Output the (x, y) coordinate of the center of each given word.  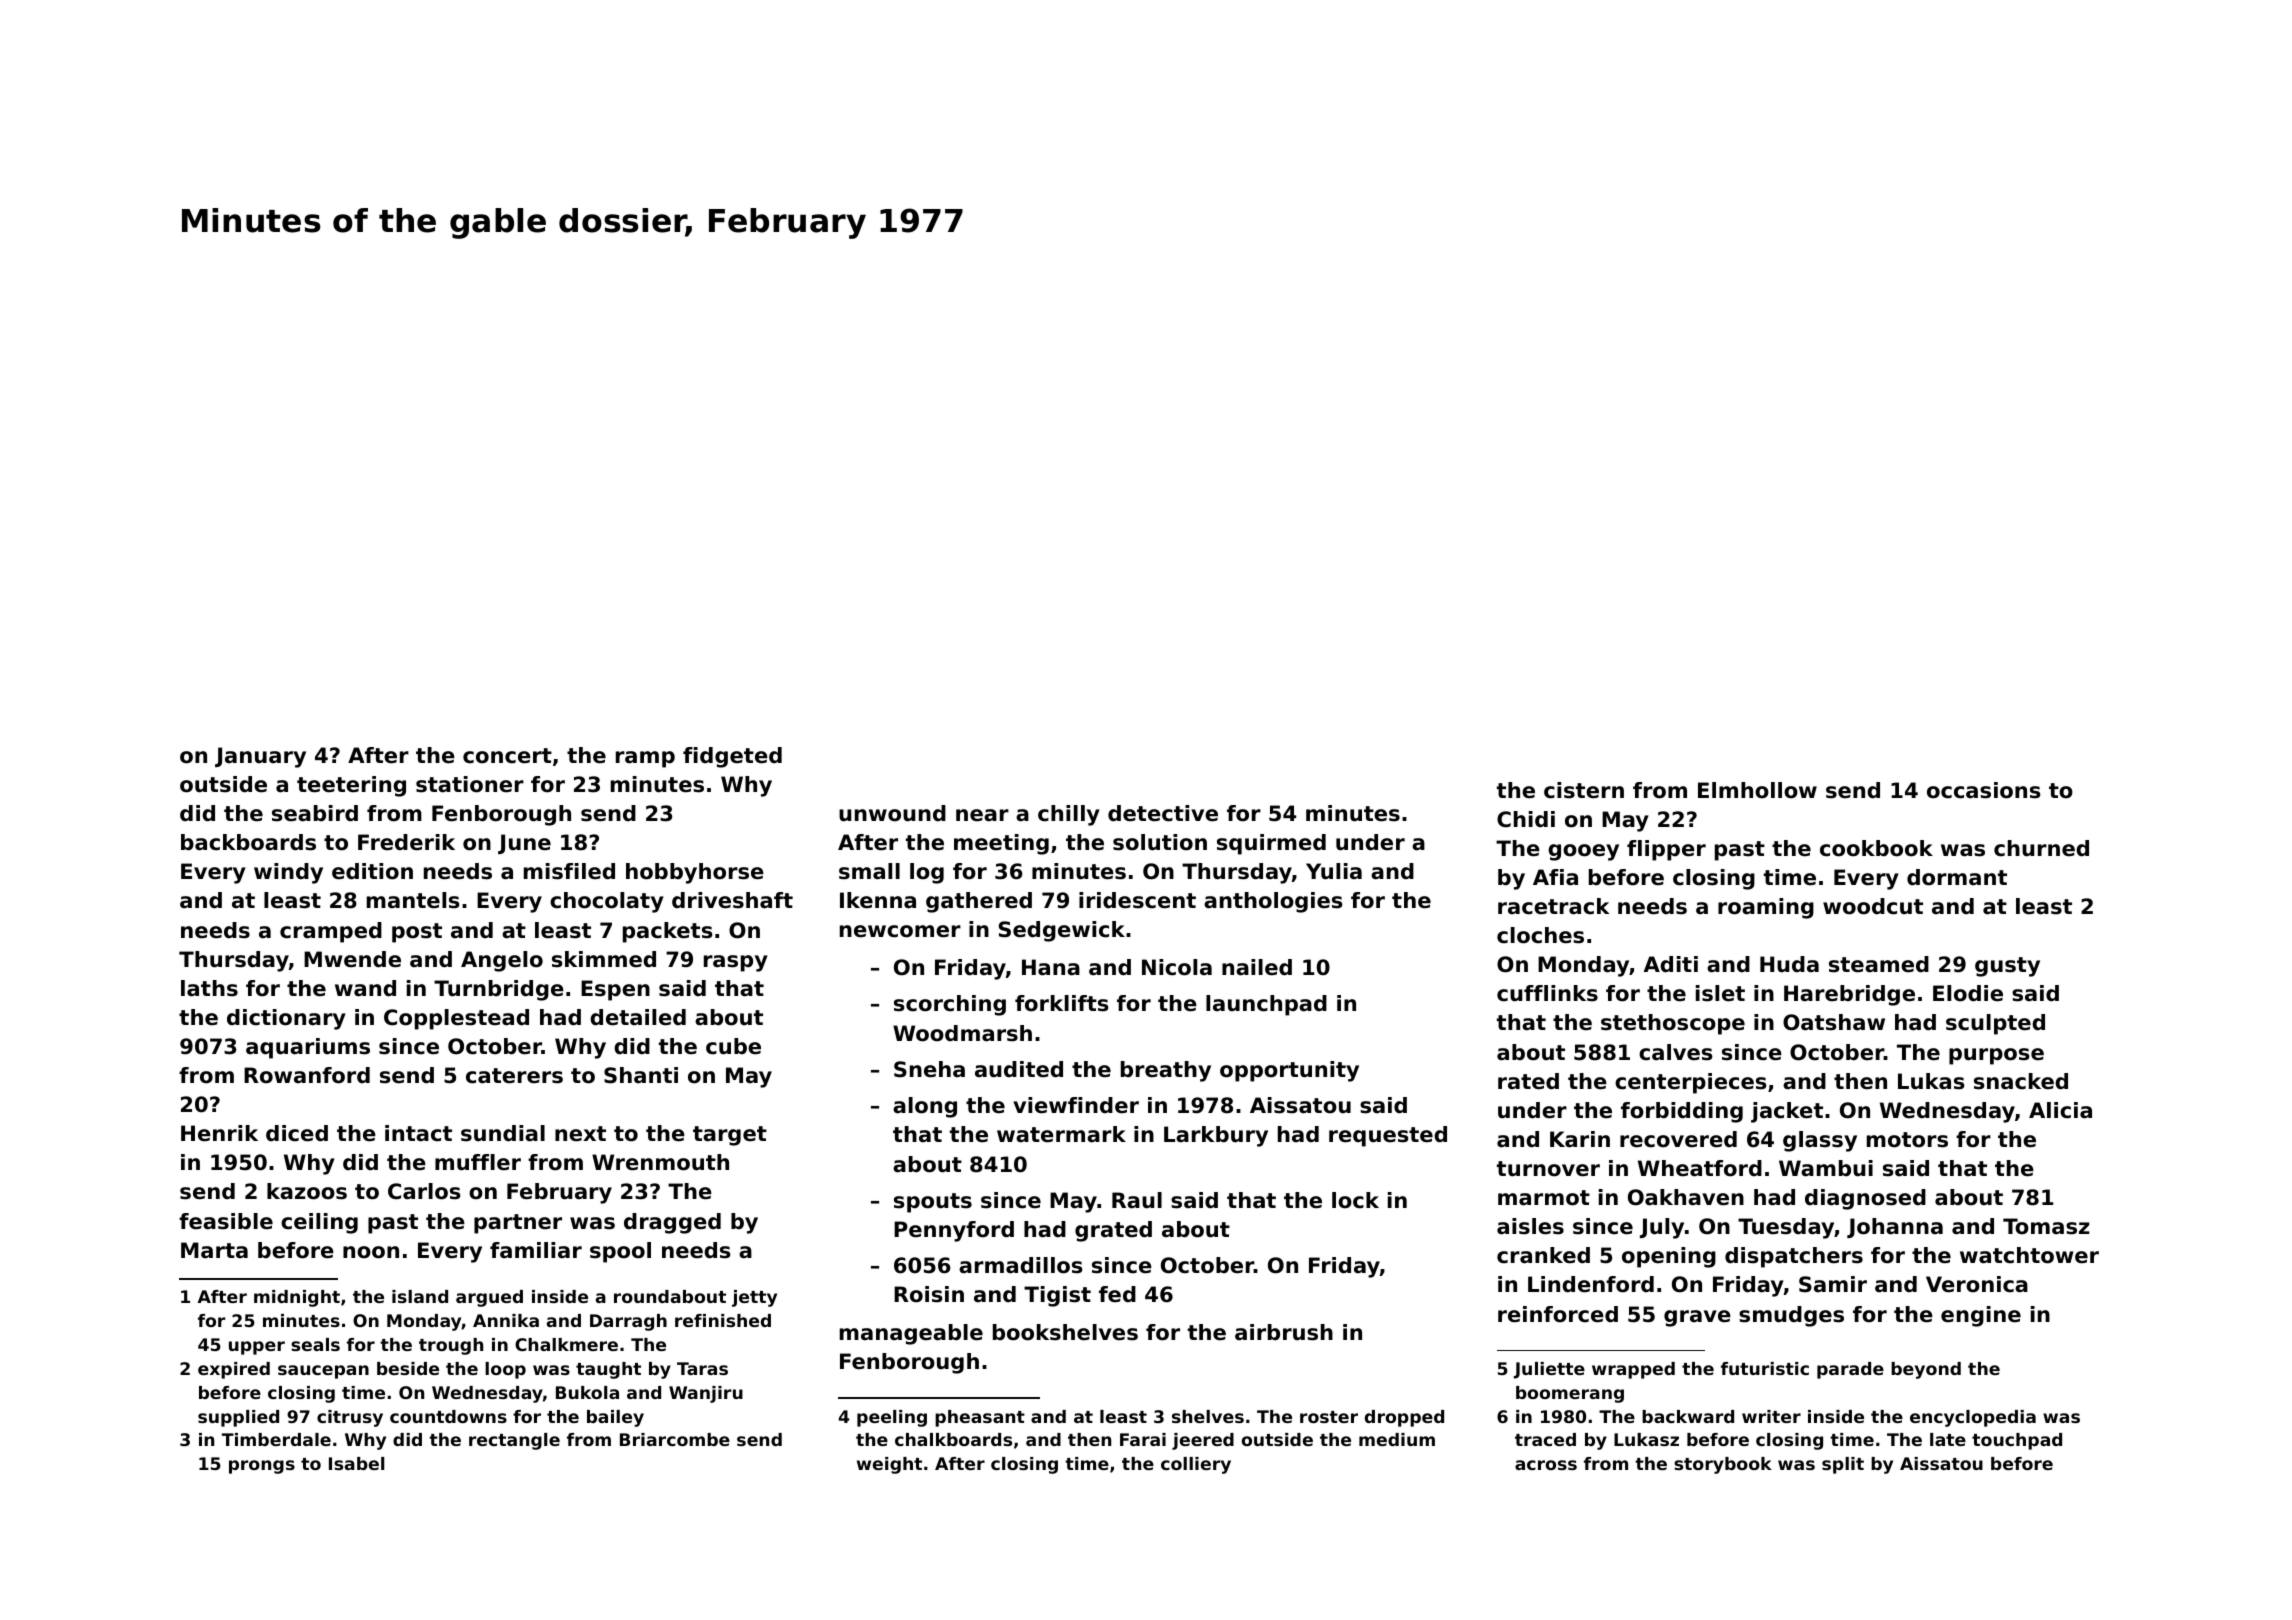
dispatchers (1794, 1257)
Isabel (356, 1463)
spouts (933, 1203)
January (260, 757)
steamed (1879, 964)
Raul (1137, 1200)
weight (889, 1465)
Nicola (1177, 967)
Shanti (641, 1075)
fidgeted (732, 757)
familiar (536, 1250)
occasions (1984, 790)
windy (288, 873)
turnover (1548, 1169)
